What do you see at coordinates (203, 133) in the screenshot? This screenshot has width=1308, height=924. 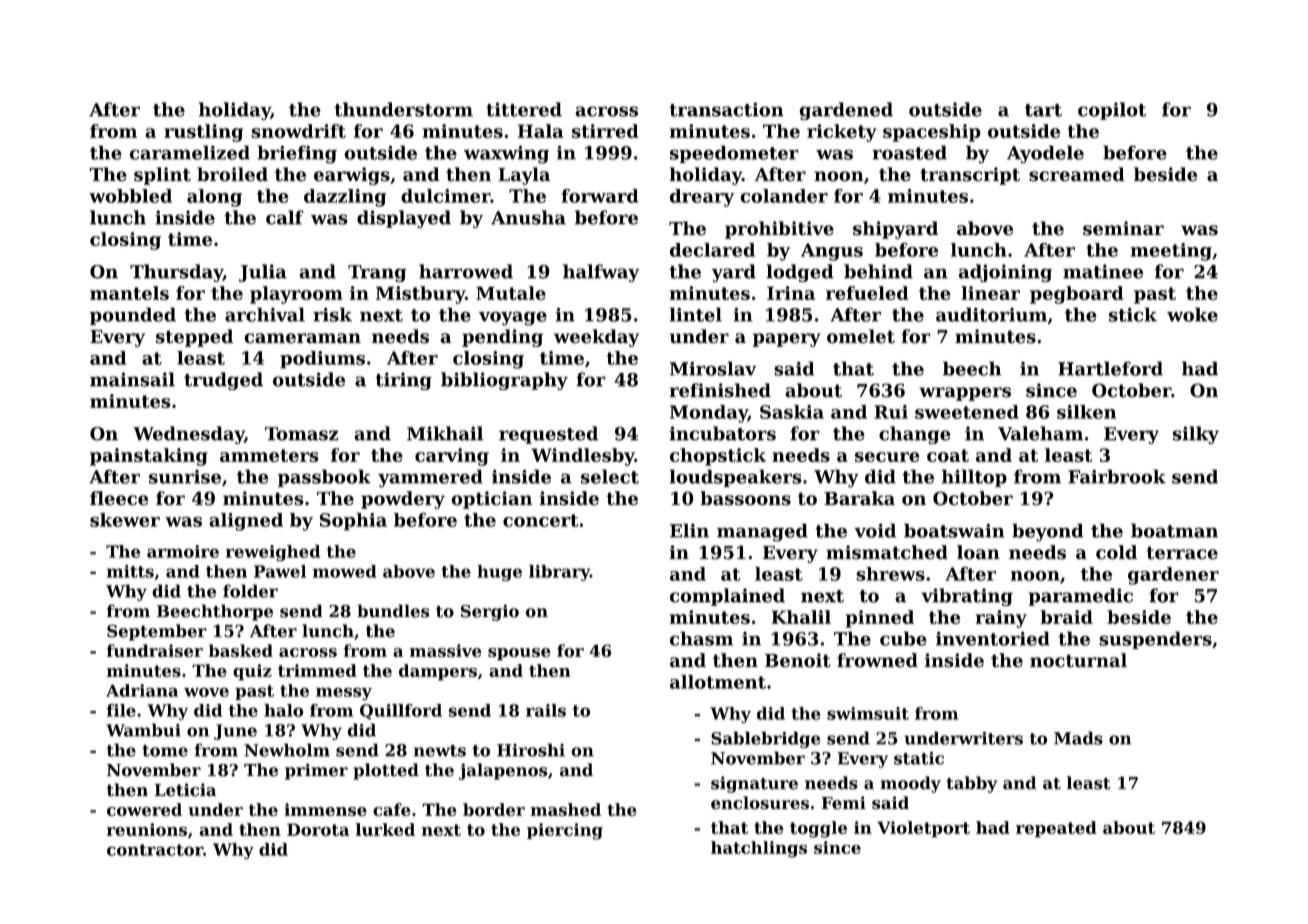 I see `rustling` at bounding box center [203, 133].
